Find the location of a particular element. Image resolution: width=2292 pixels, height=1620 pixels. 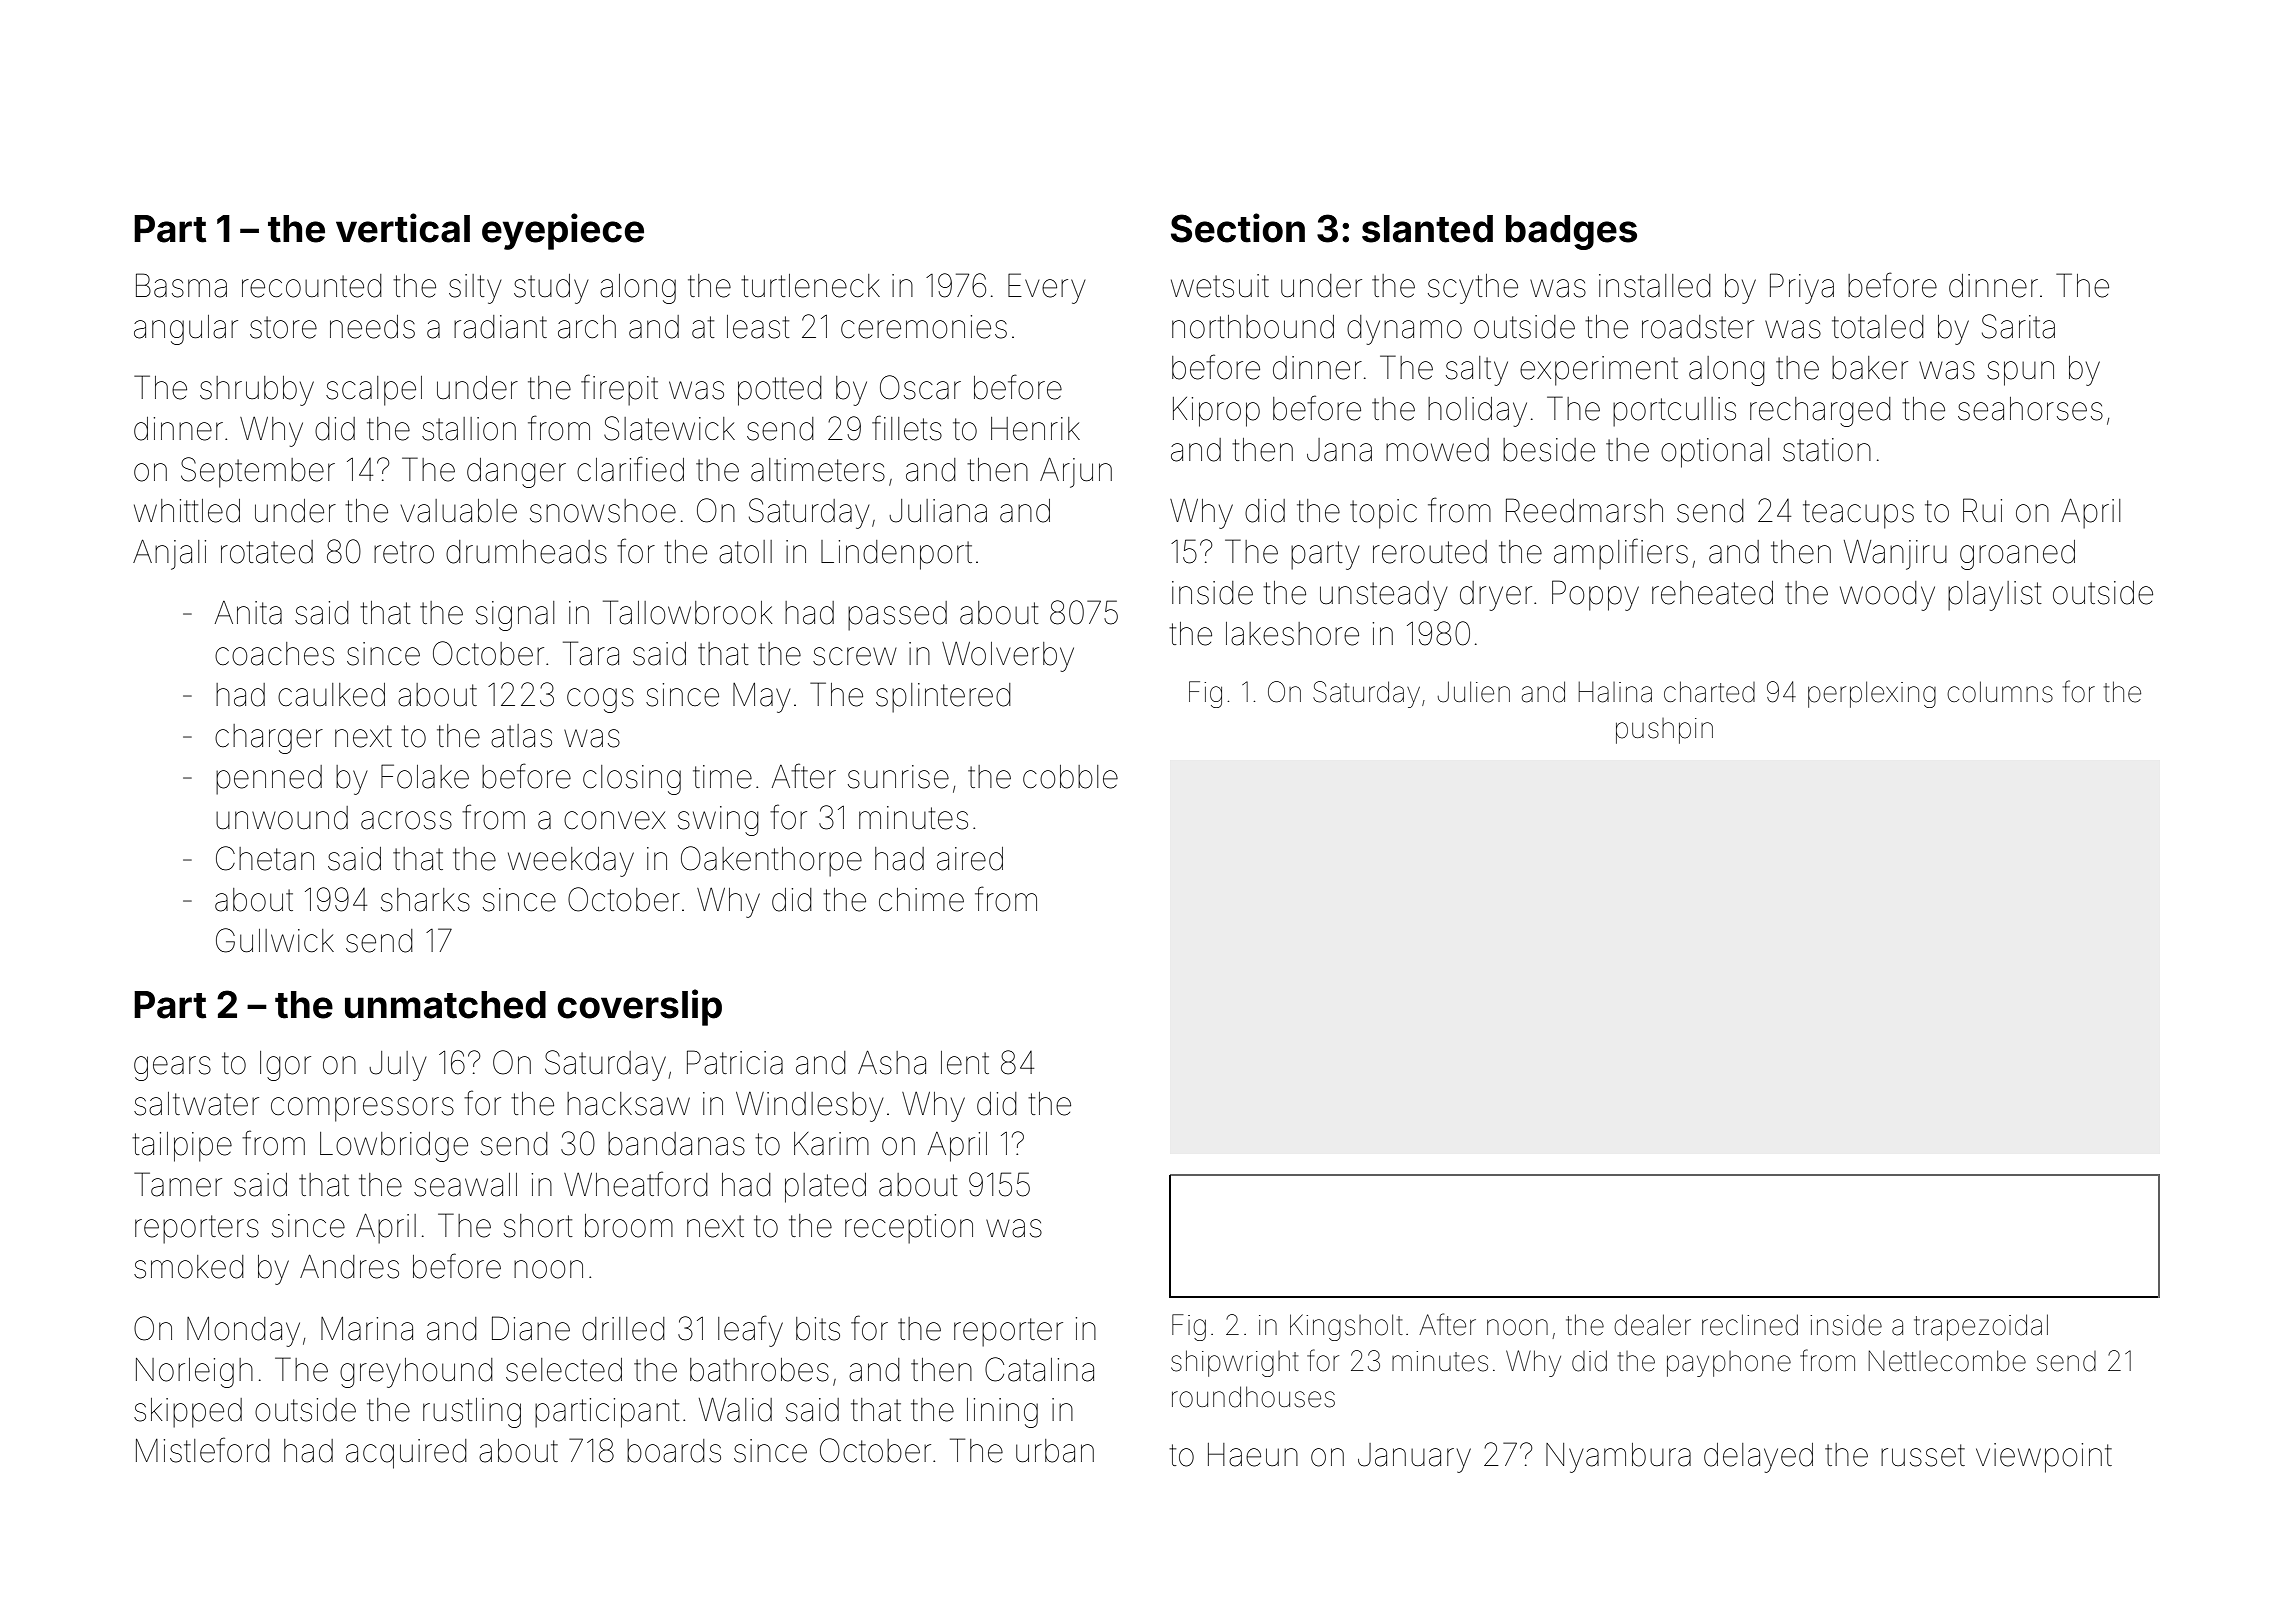

playlist is located at coordinates (1995, 596).
